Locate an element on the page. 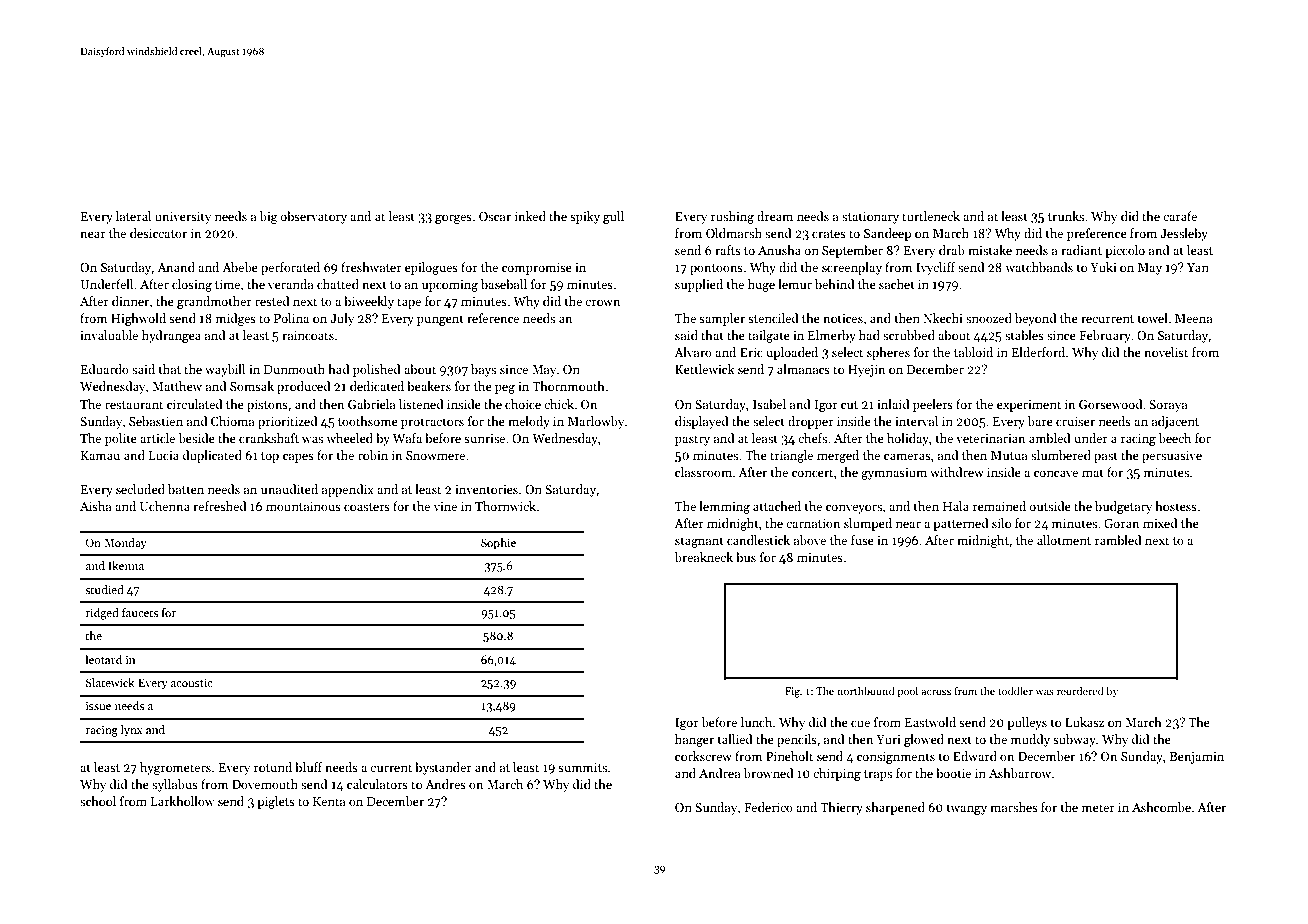 Image resolution: width=1308 pixels, height=924 pixels. school is located at coordinates (98, 801).
